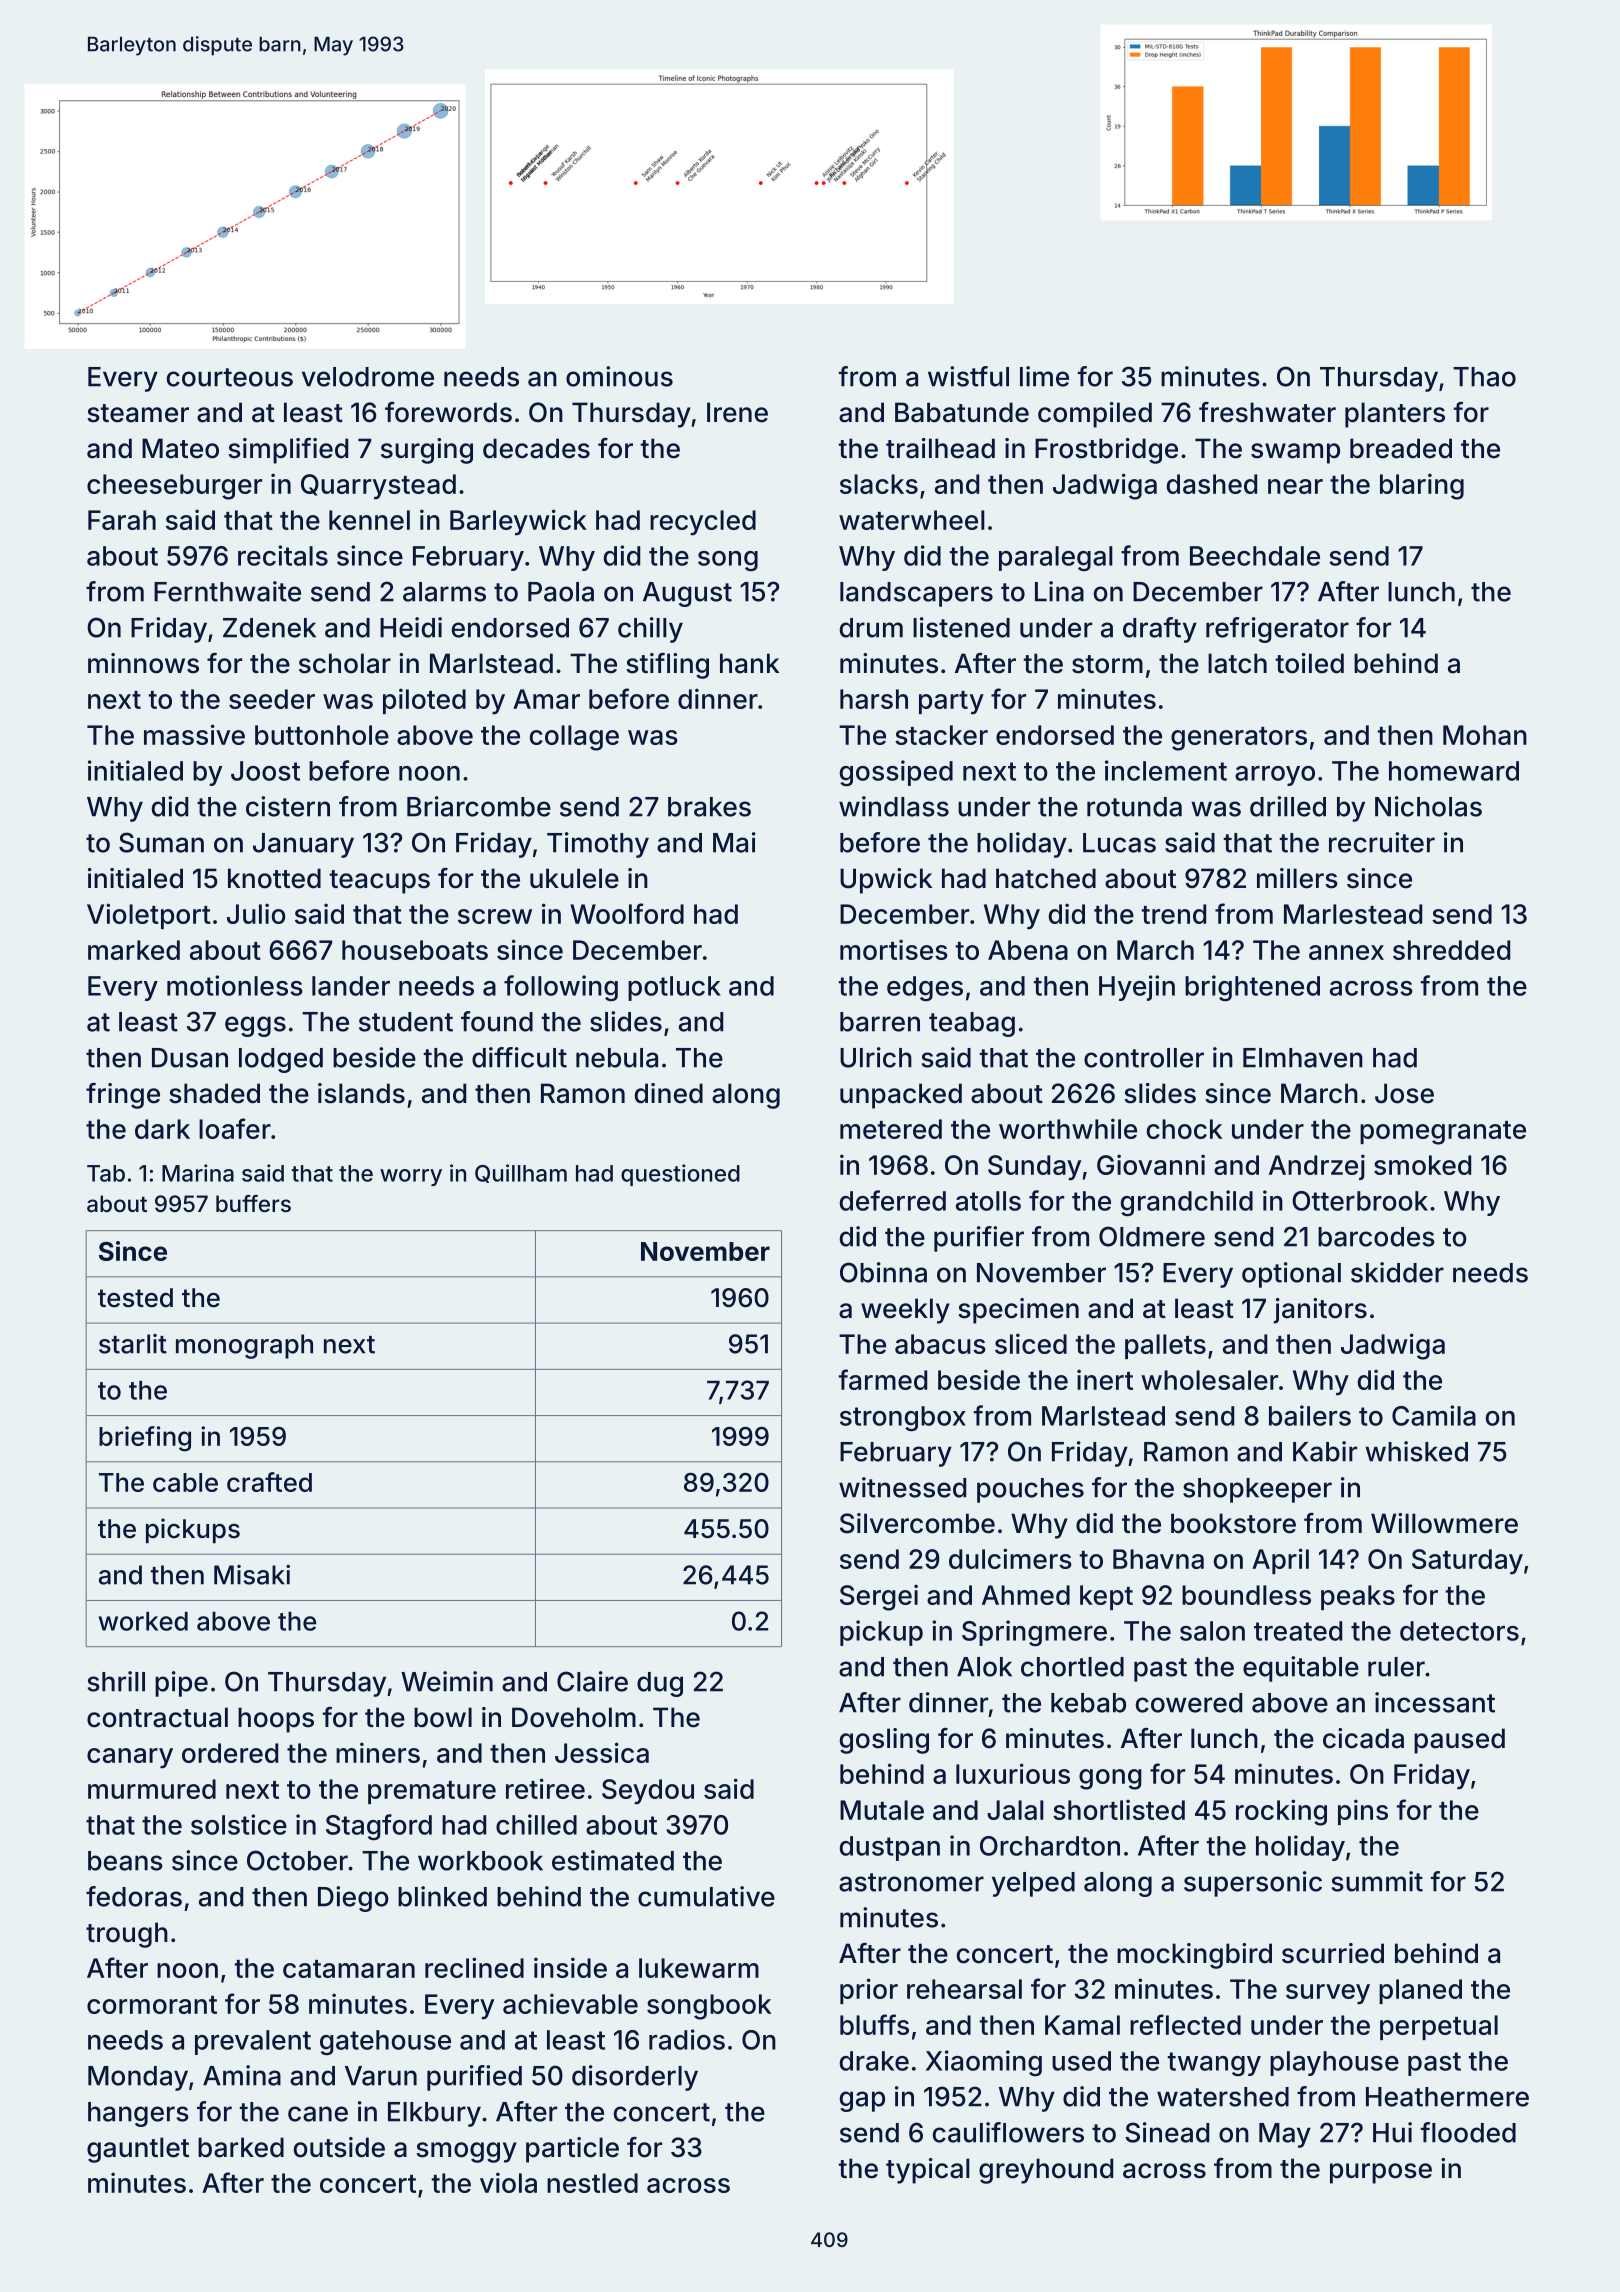  What do you see at coordinates (627, 913) in the document?
I see `Woolford` at bounding box center [627, 913].
